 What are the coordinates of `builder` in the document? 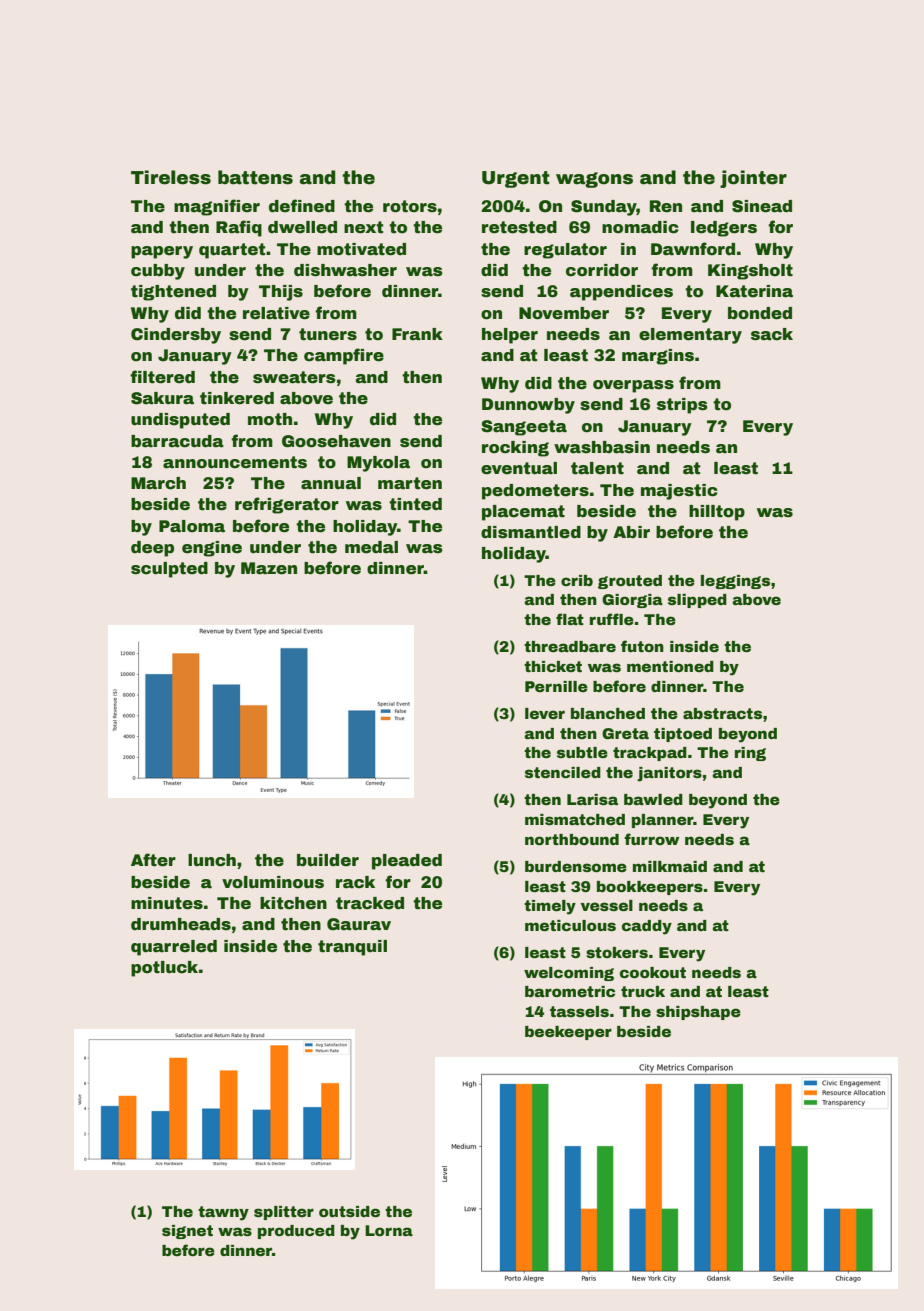 It's located at (328, 860).
